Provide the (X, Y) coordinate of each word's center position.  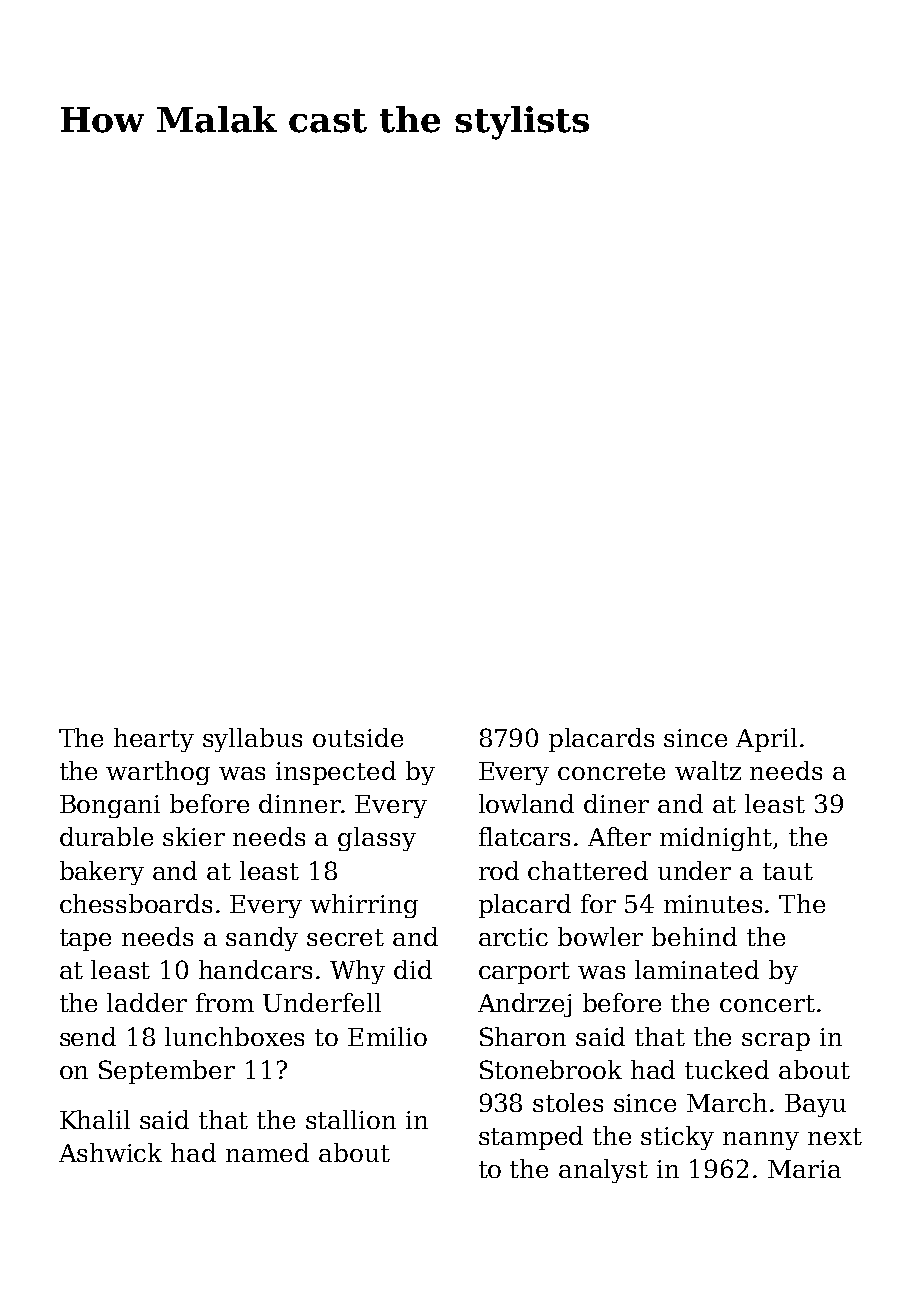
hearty (154, 740)
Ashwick (110, 1152)
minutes (713, 904)
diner (616, 803)
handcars (255, 969)
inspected (336, 773)
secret (345, 937)
